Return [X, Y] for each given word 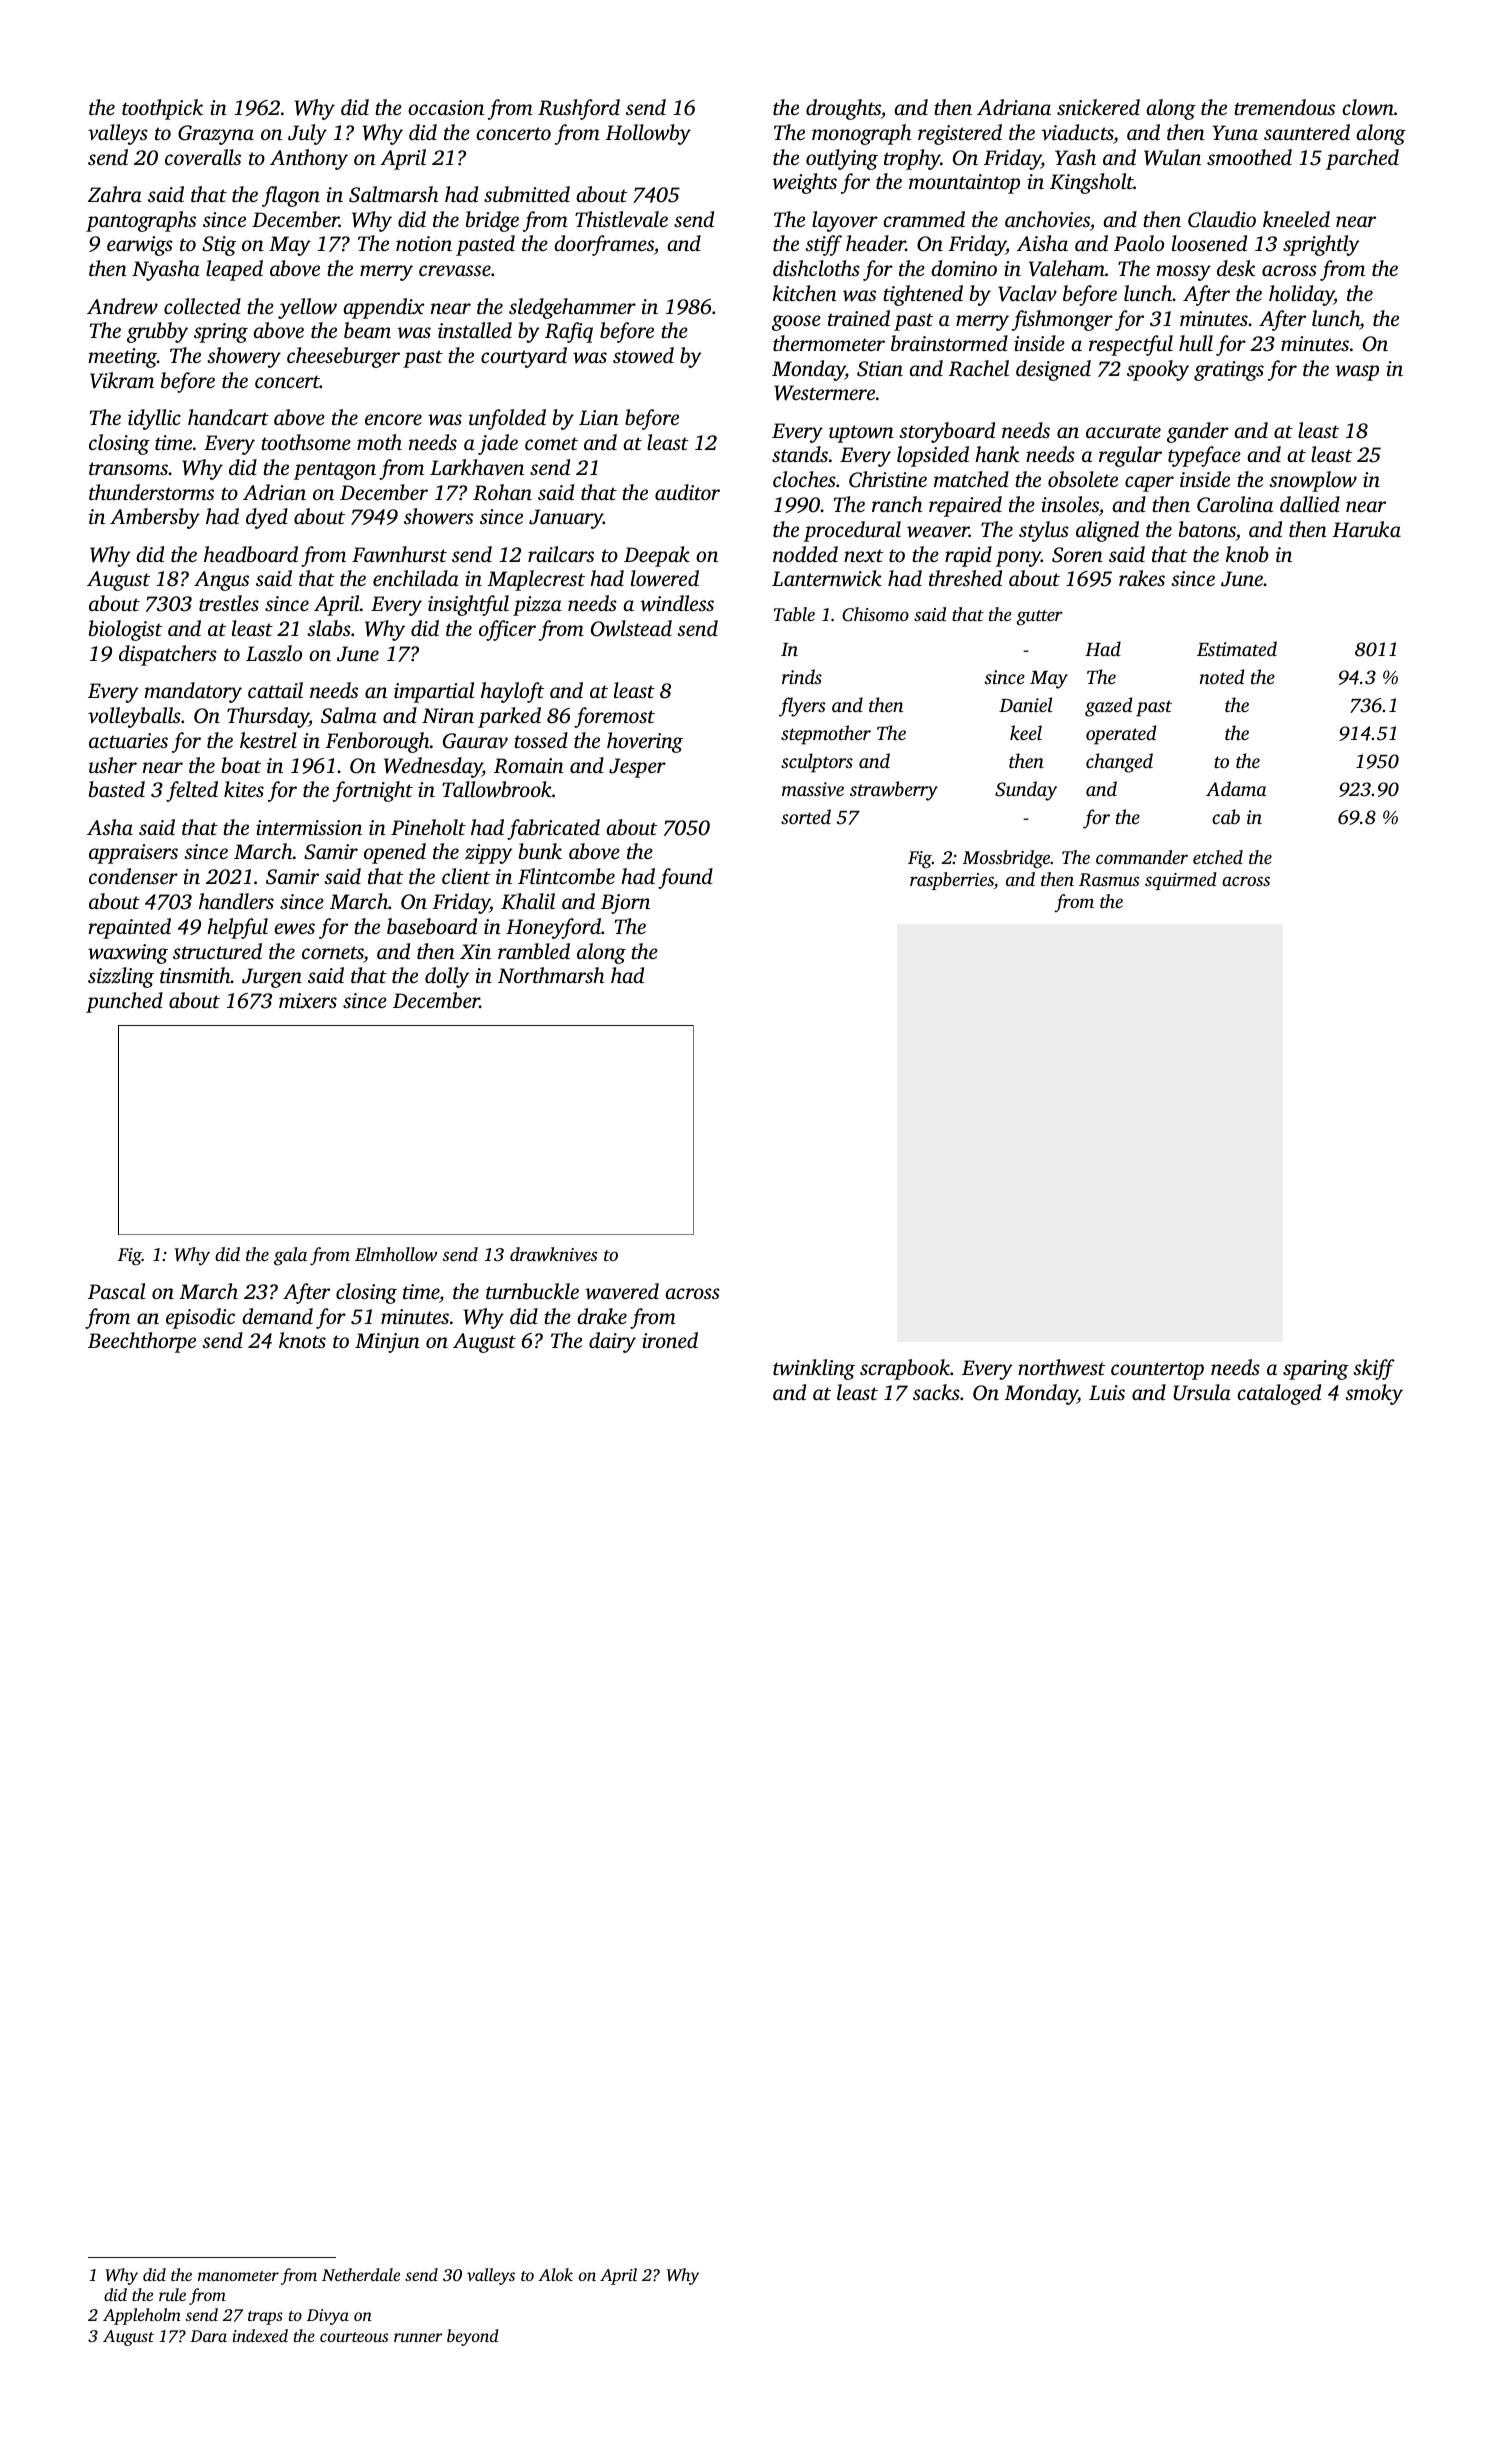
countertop [1157, 1371]
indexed [260, 2335]
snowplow [1313, 481]
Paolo [1139, 243]
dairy [612, 1342]
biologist [125, 630]
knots [302, 1340]
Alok [555, 2274]
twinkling [814, 1369]
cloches [804, 479]
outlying [842, 159]
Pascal [116, 1291]
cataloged [1279, 1394]
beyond [473, 2337]
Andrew [122, 306]
